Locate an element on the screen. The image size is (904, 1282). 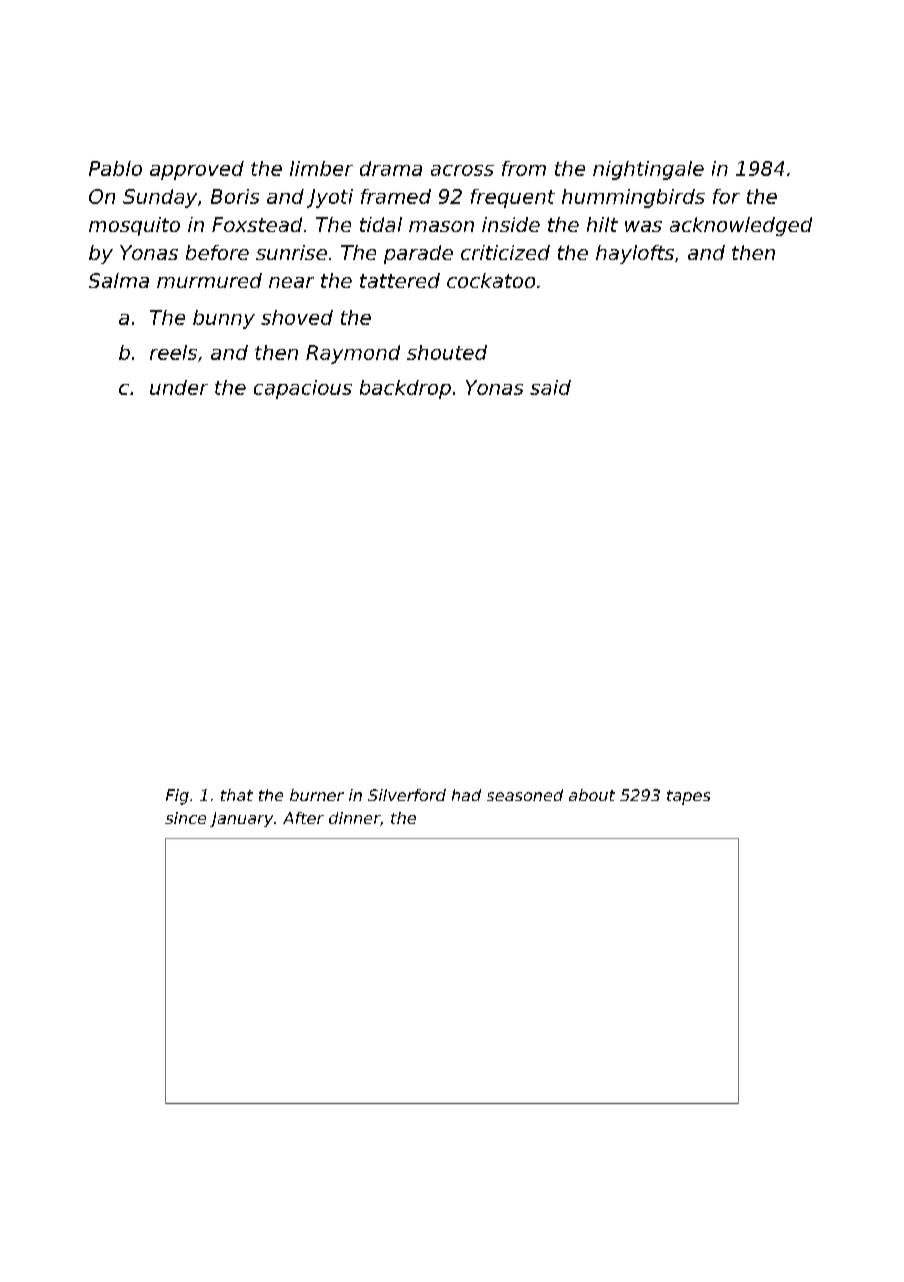
tapes is located at coordinates (688, 797).
